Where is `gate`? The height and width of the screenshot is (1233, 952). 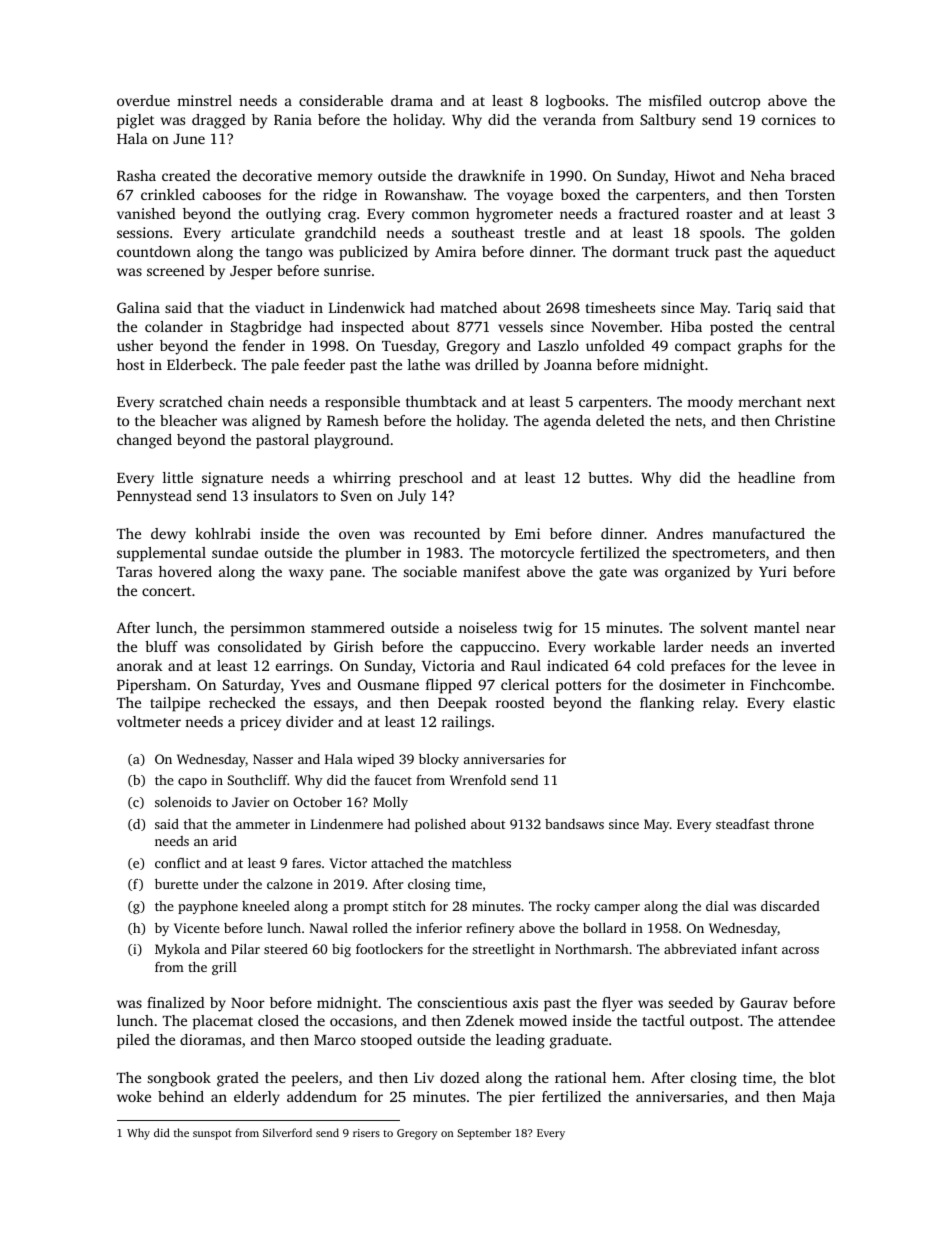 gate is located at coordinates (613, 574).
